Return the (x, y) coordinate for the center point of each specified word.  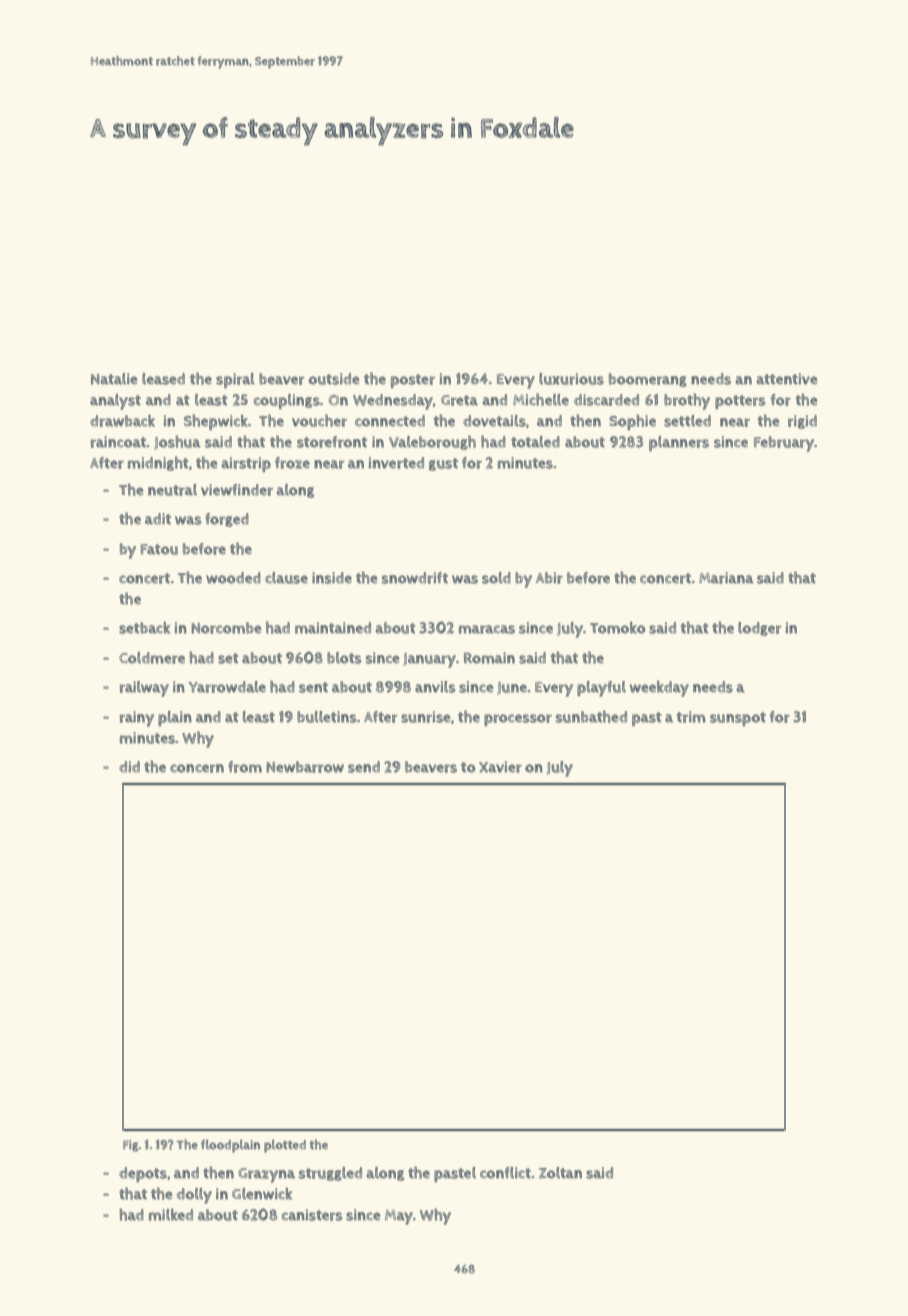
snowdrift (415, 578)
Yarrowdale (227, 687)
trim (691, 717)
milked (171, 1215)
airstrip (246, 464)
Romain (489, 658)
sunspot (738, 719)
